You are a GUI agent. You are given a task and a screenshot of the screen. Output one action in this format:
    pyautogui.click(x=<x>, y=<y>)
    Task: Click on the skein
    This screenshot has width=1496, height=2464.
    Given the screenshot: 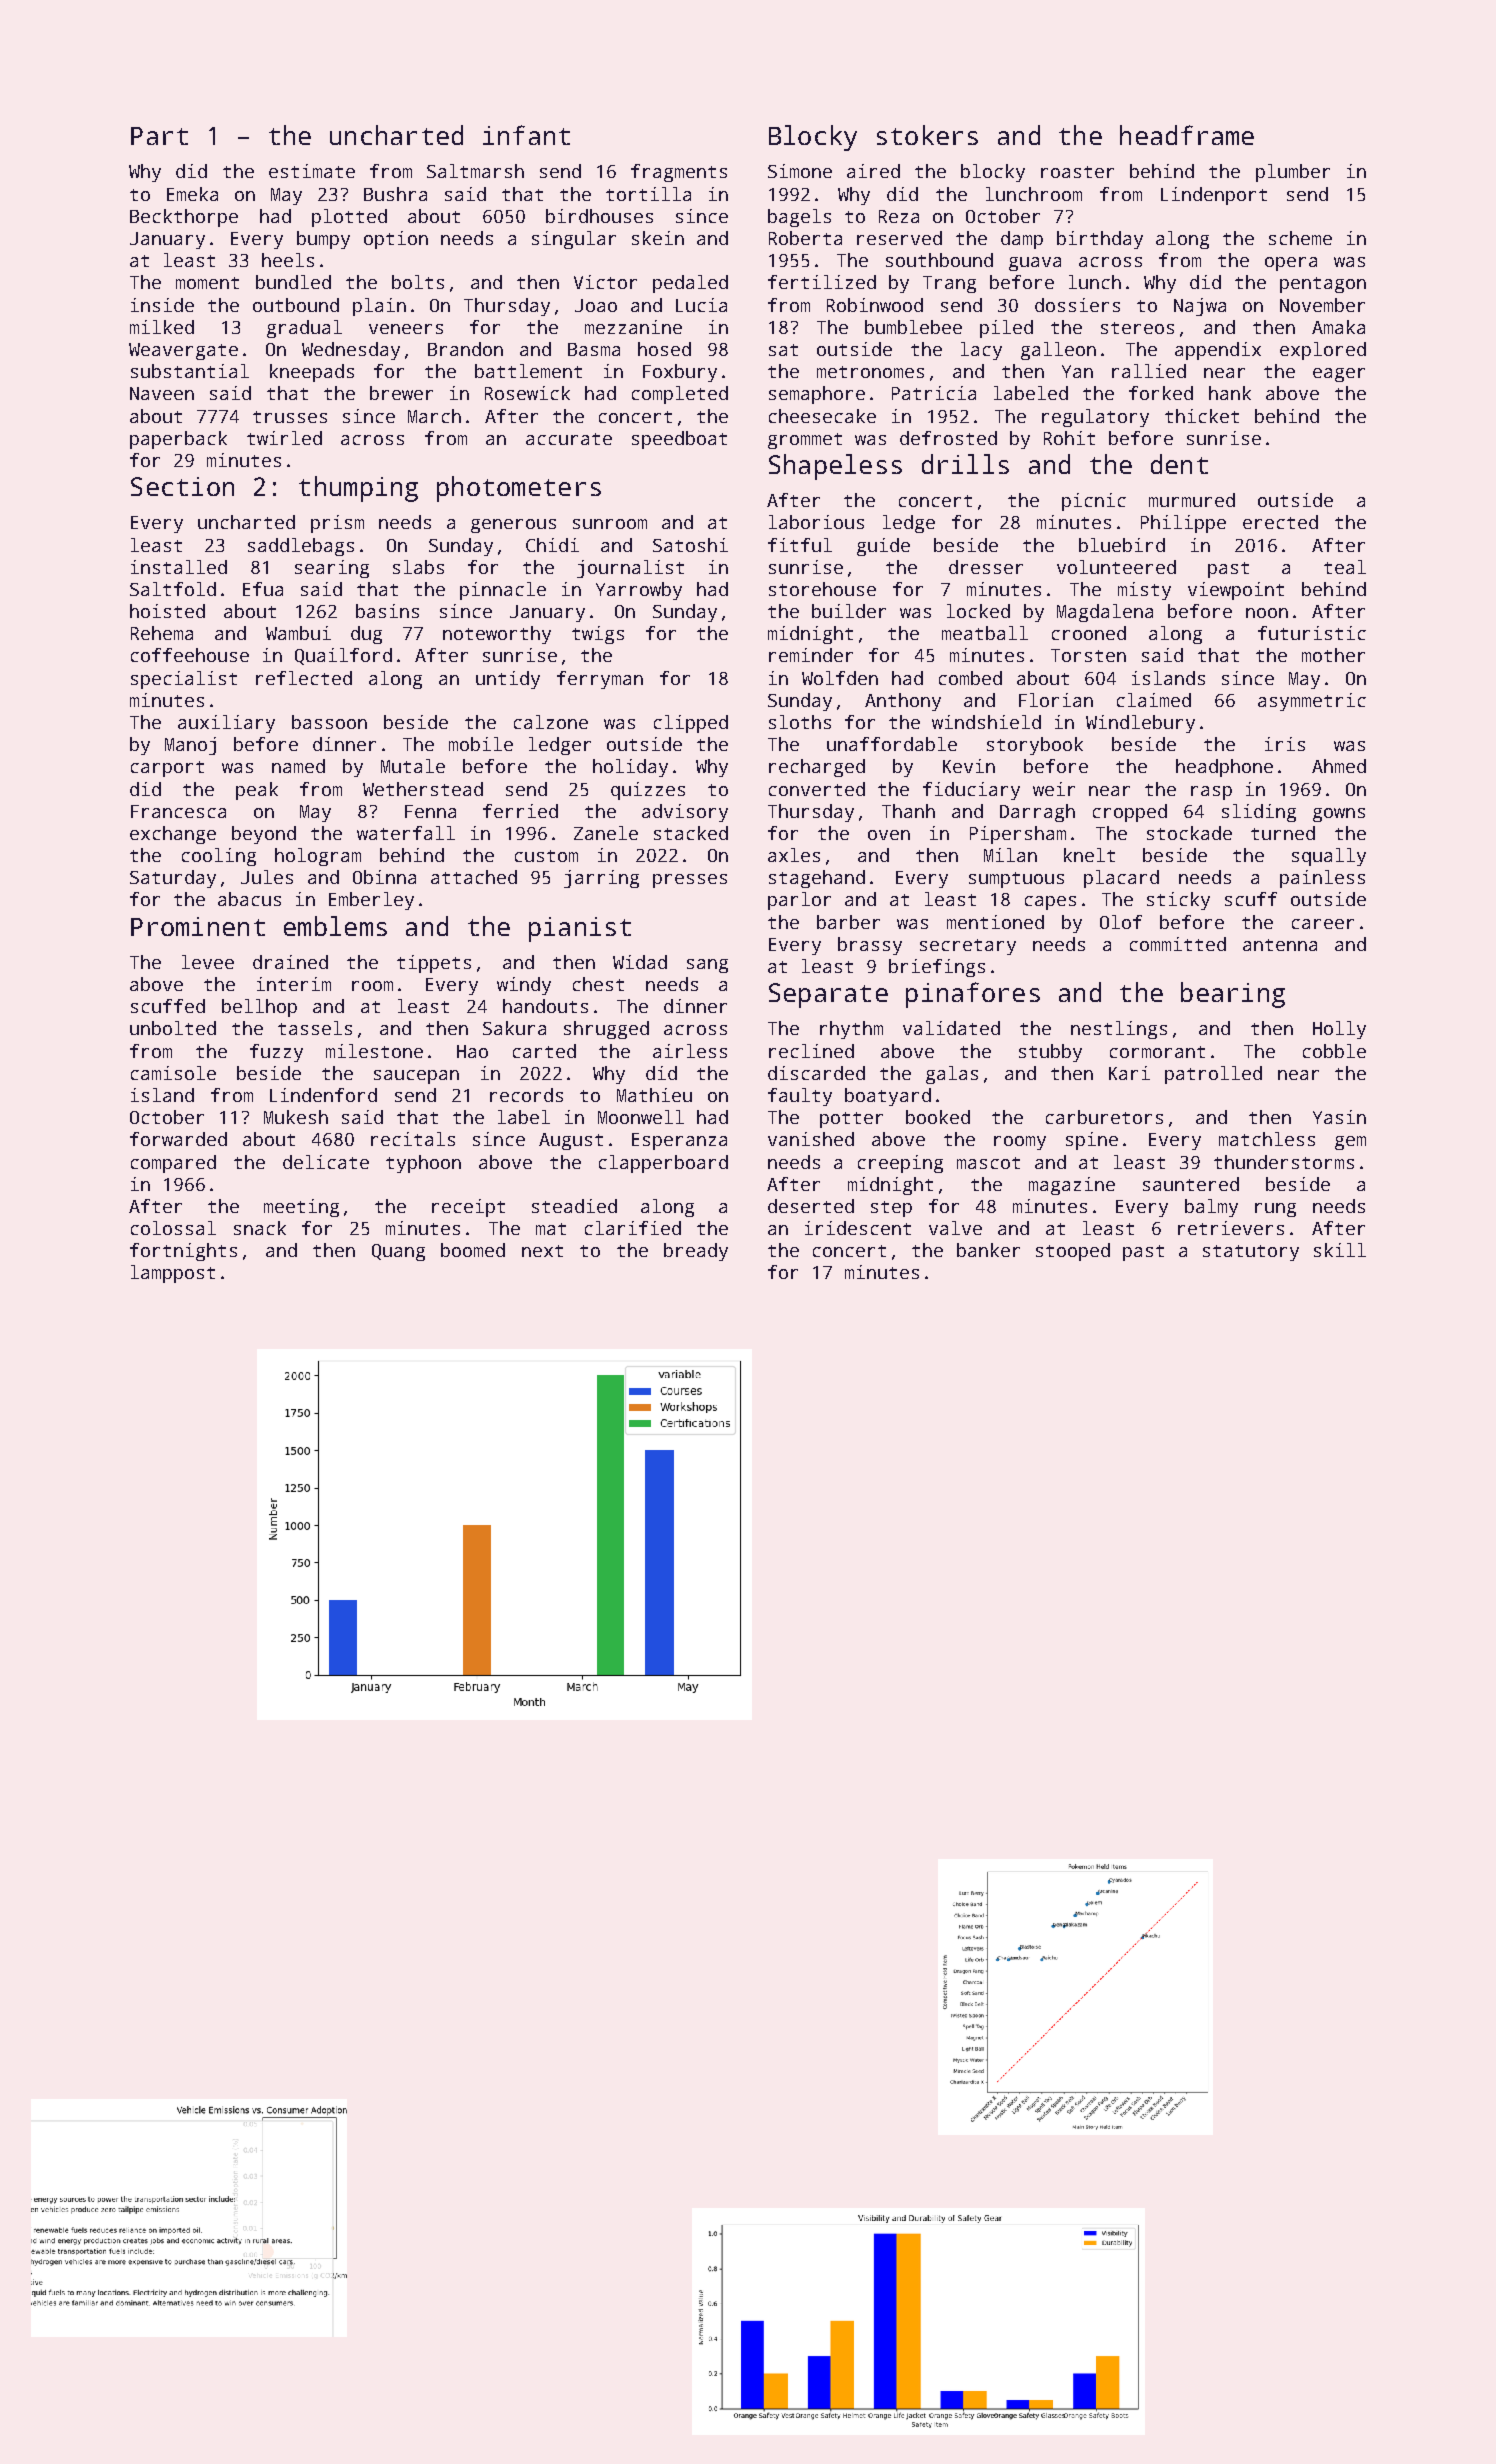 What is the action you would take?
    pyautogui.click(x=658, y=238)
